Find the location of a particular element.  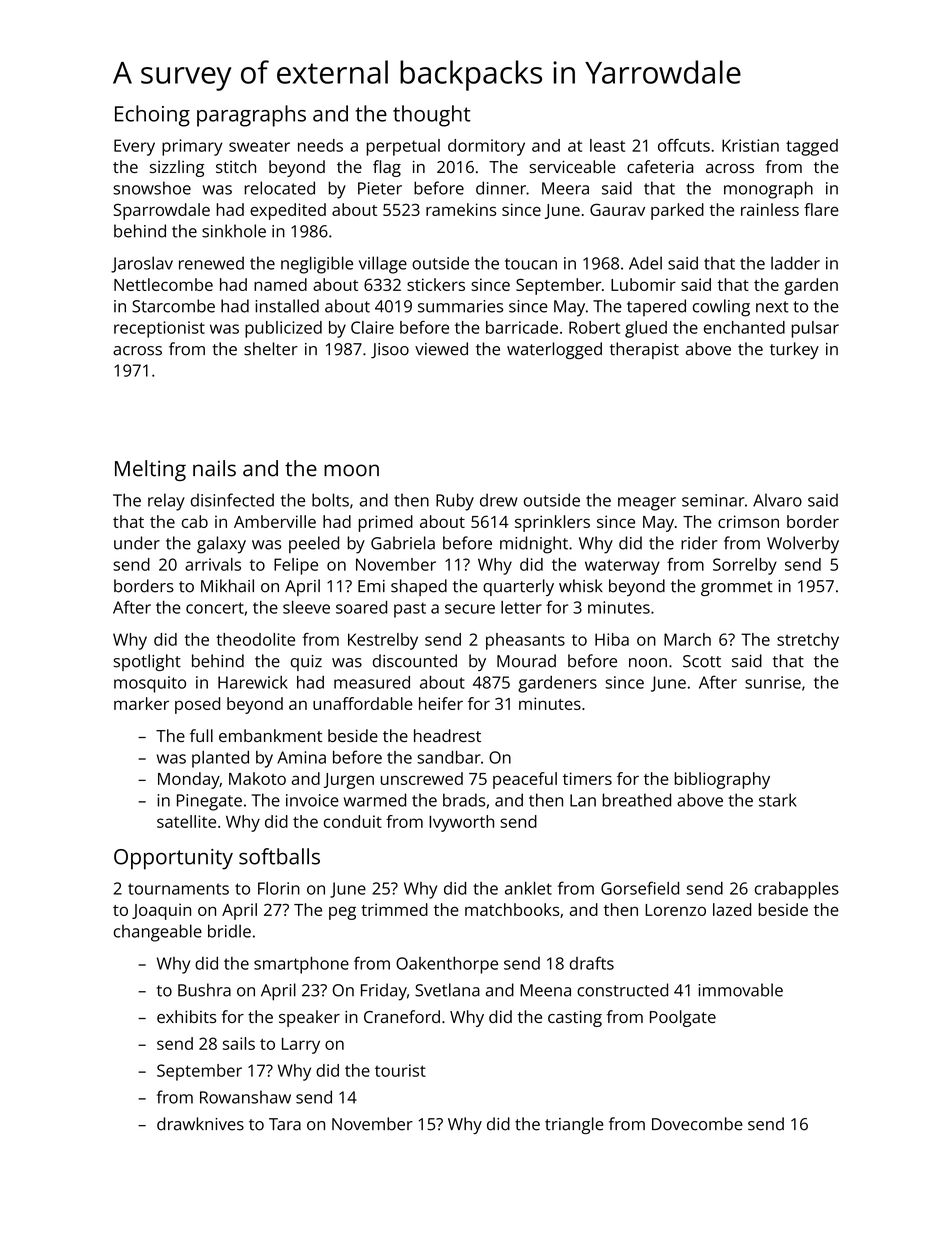

thought is located at coordinates (432, 116).
